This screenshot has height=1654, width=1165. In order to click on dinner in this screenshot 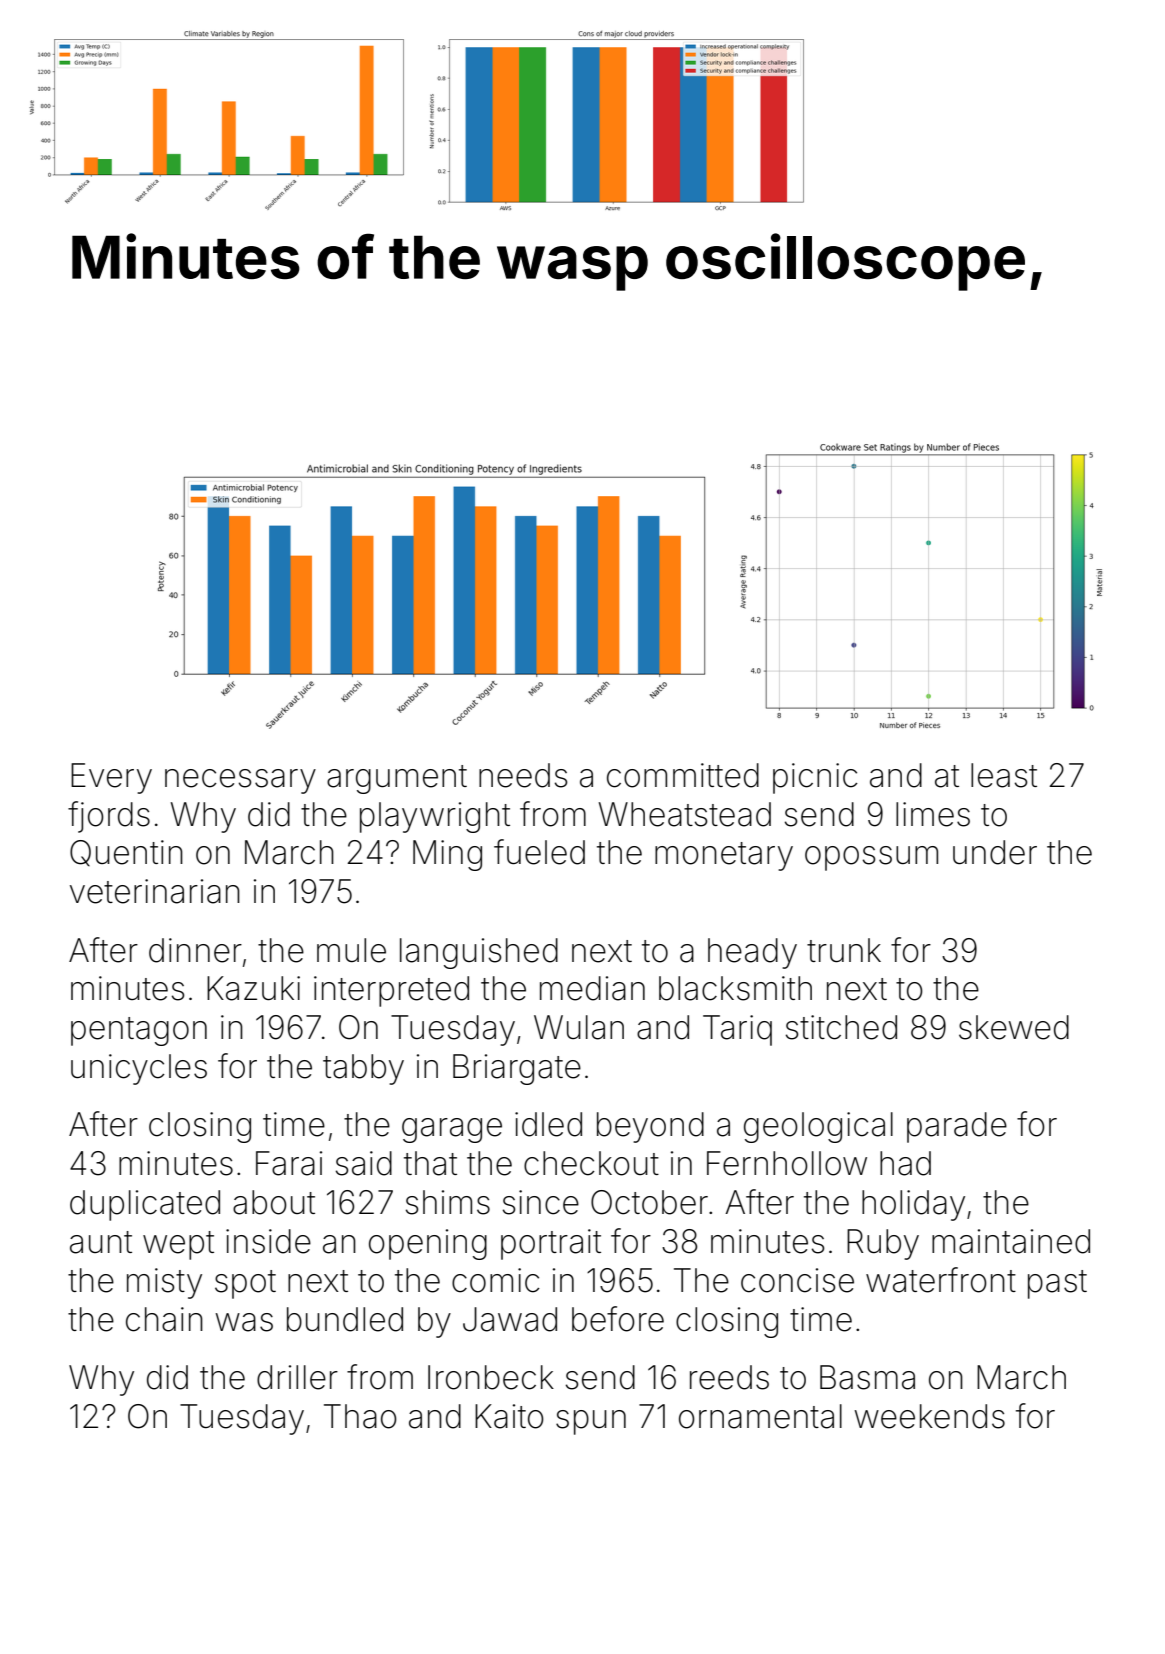, I will do `click(195, 950)`.
